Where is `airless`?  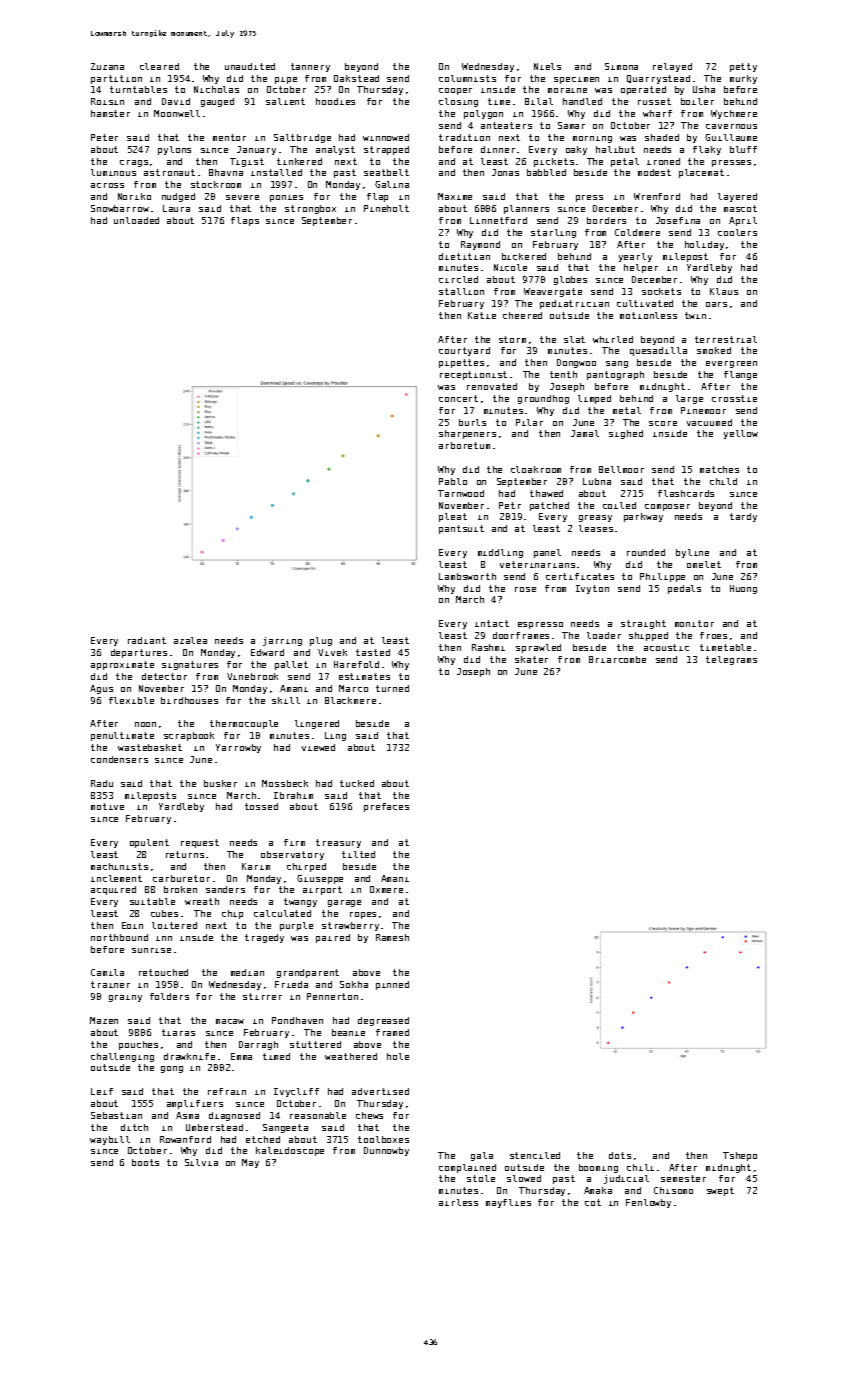 airless is located at coordinates (458, 1202).
